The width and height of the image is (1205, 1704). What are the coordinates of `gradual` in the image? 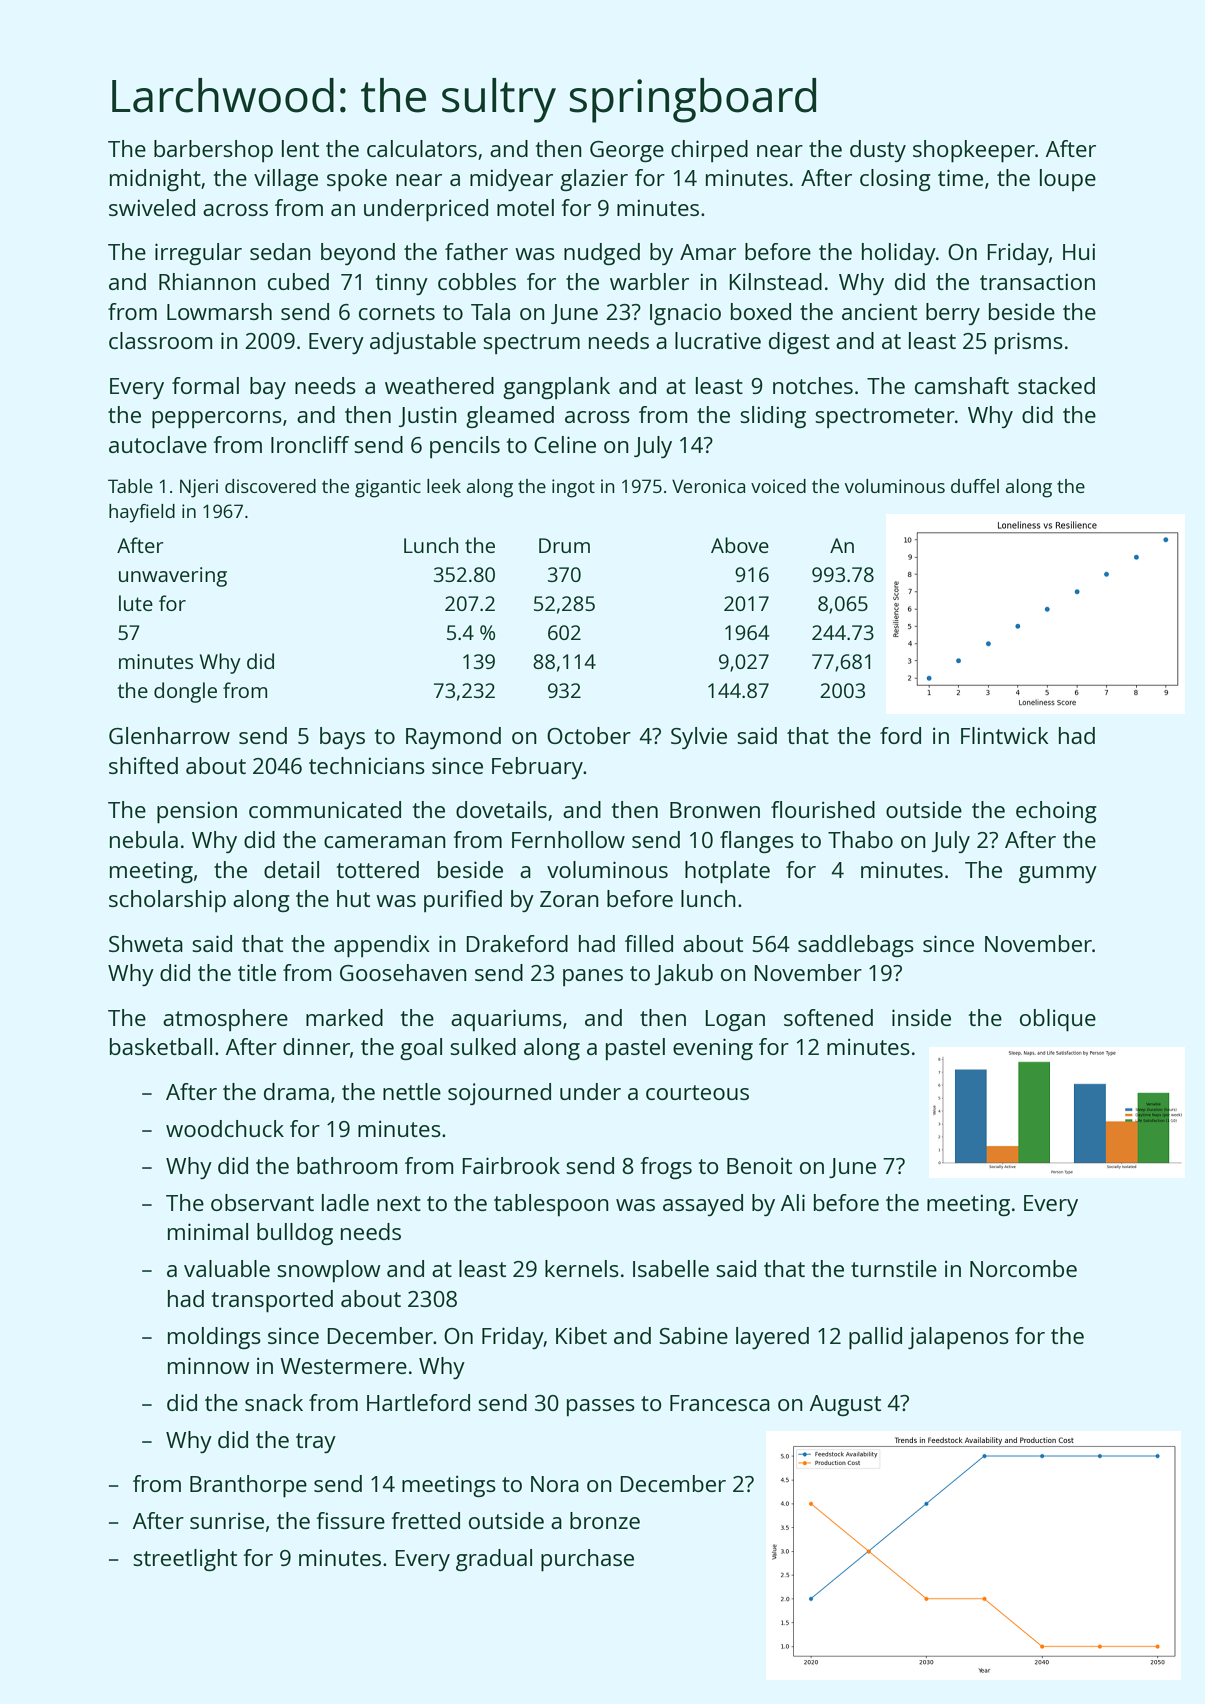 It's located at (494, 1560).
